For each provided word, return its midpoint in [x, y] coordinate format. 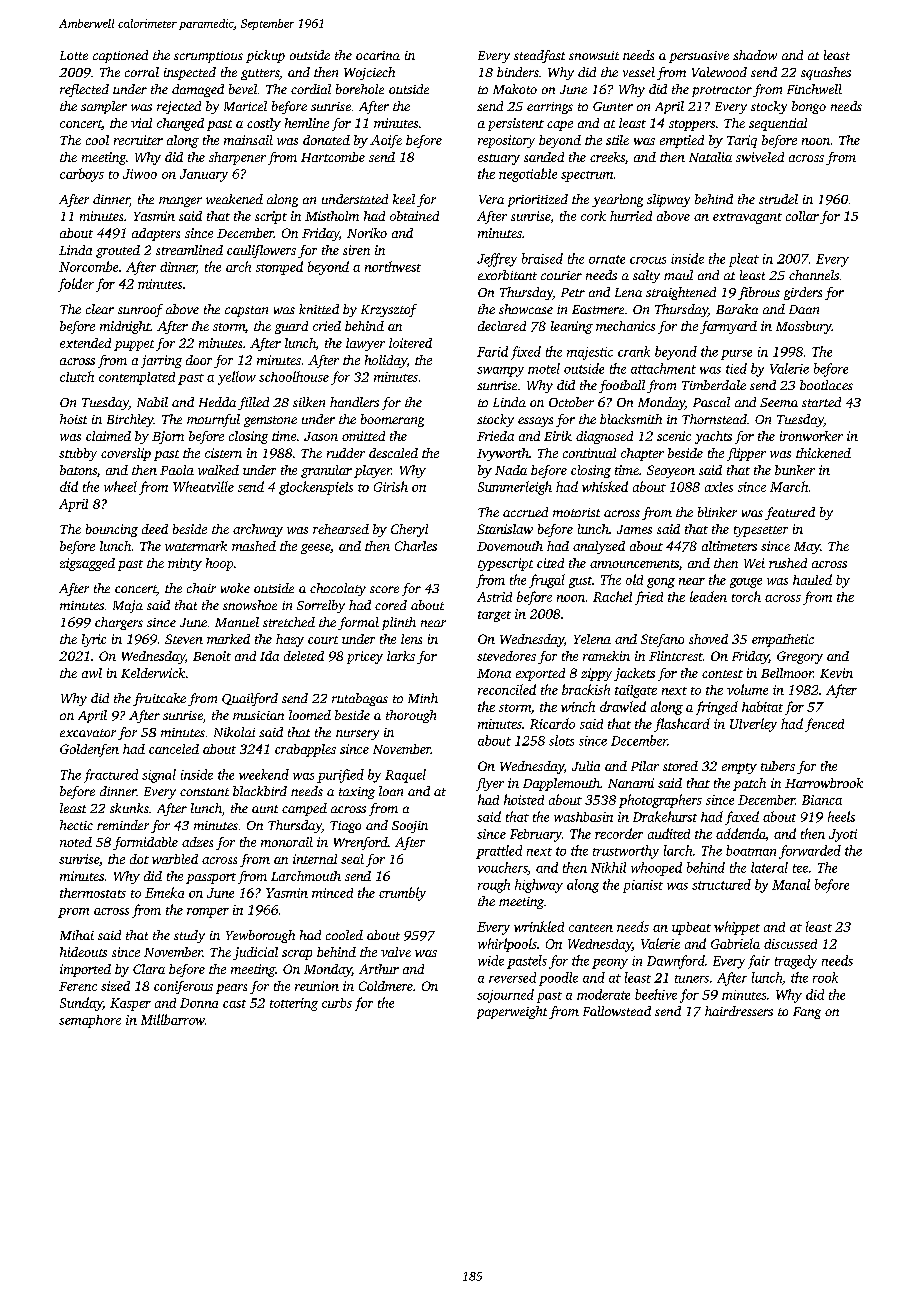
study [189, 936]
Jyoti [843, 835]
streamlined [189, 250]
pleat [744, 260]
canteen [591, 928]
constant [204, 792]
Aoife [386, 141]
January [204, 175]
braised [542, 258]
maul [678, 275]
